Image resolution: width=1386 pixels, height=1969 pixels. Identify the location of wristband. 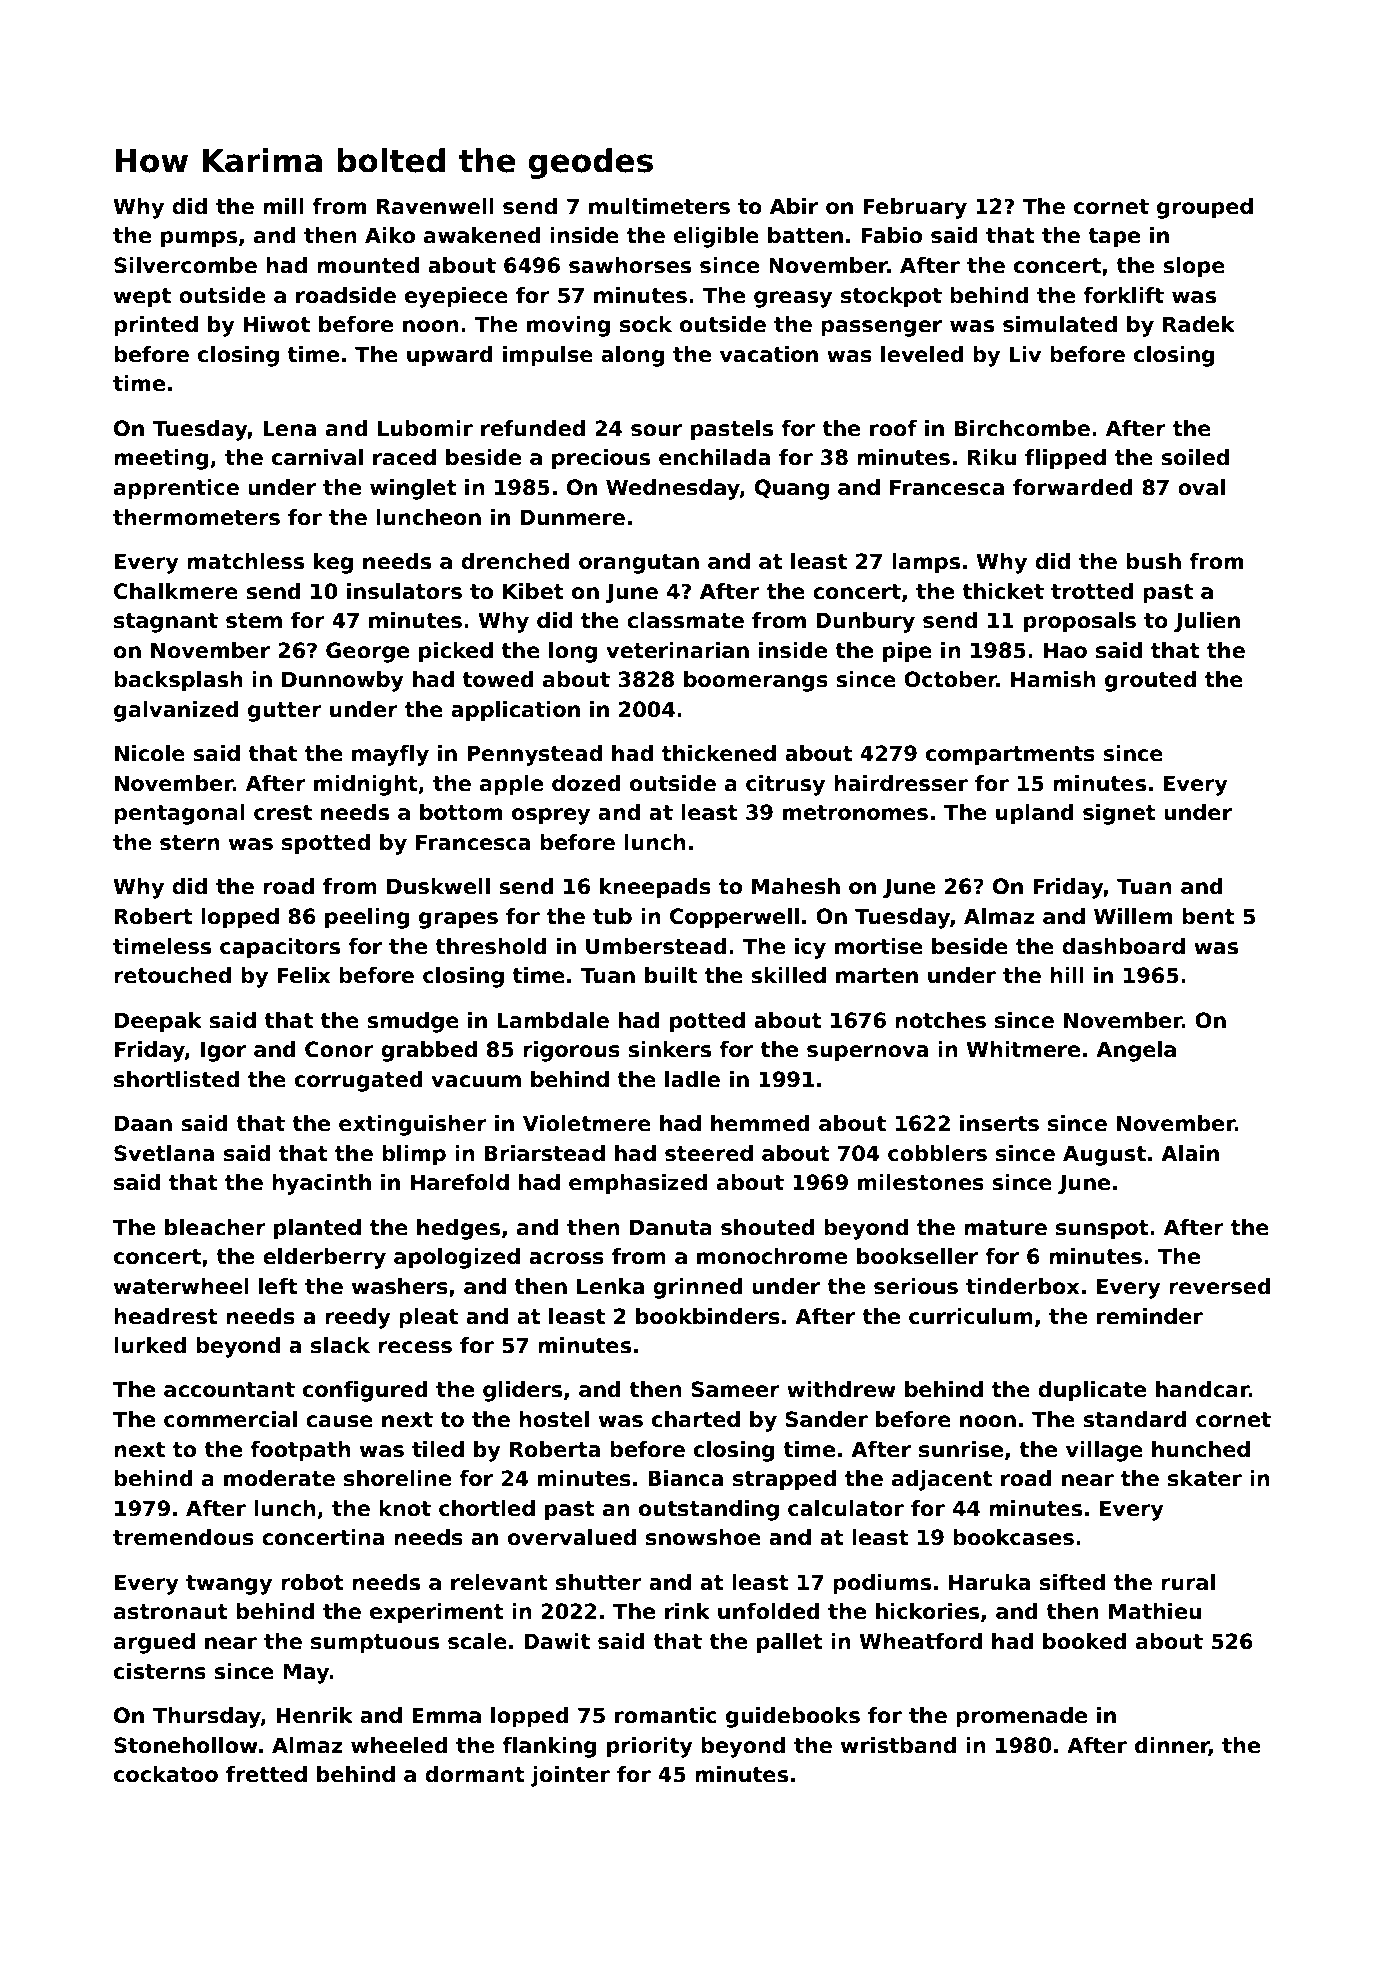
(898, 1745).
